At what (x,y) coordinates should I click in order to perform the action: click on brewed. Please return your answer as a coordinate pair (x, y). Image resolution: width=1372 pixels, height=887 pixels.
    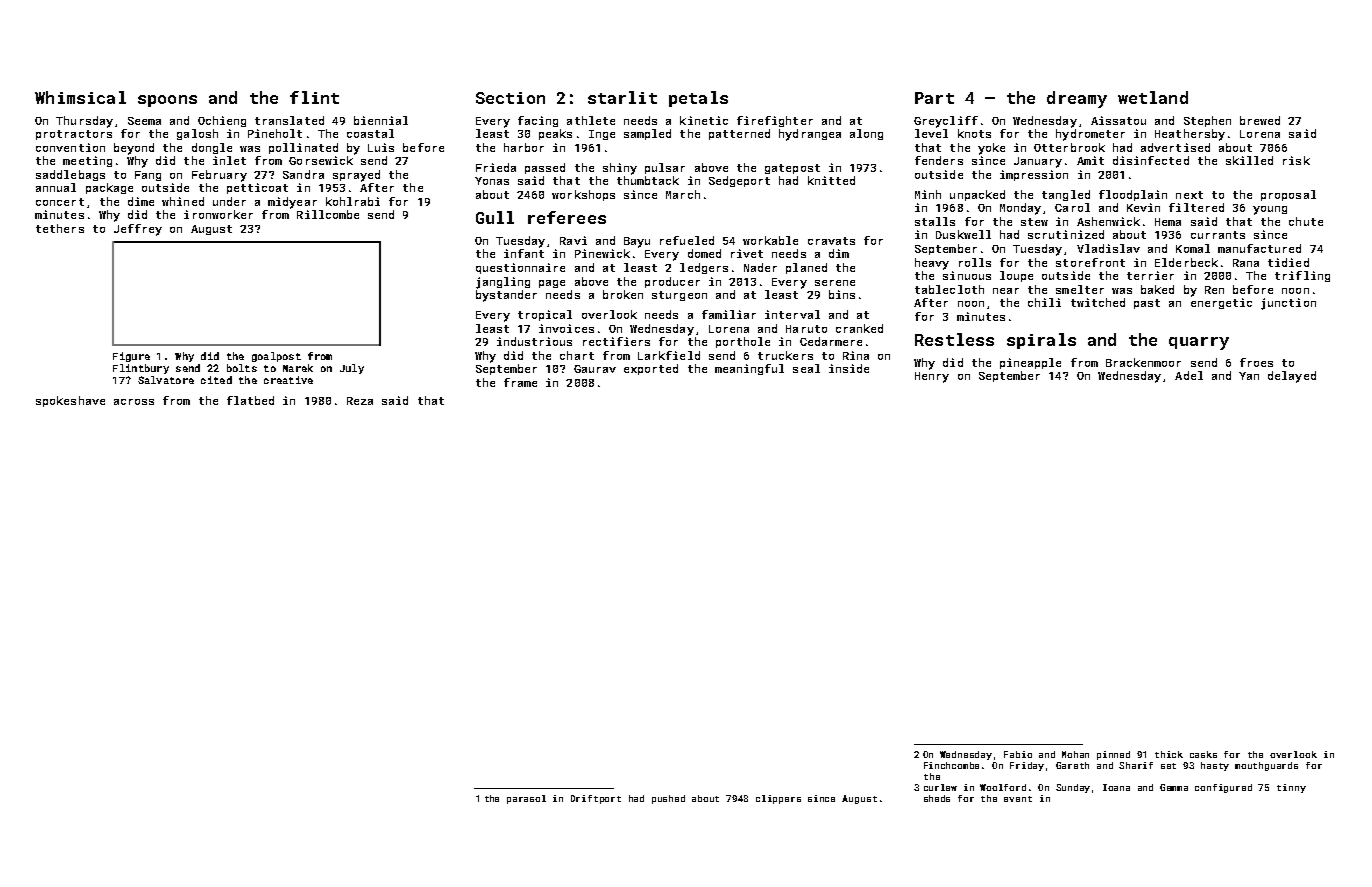
    Looking at the image, I should click on (1260, 120).
